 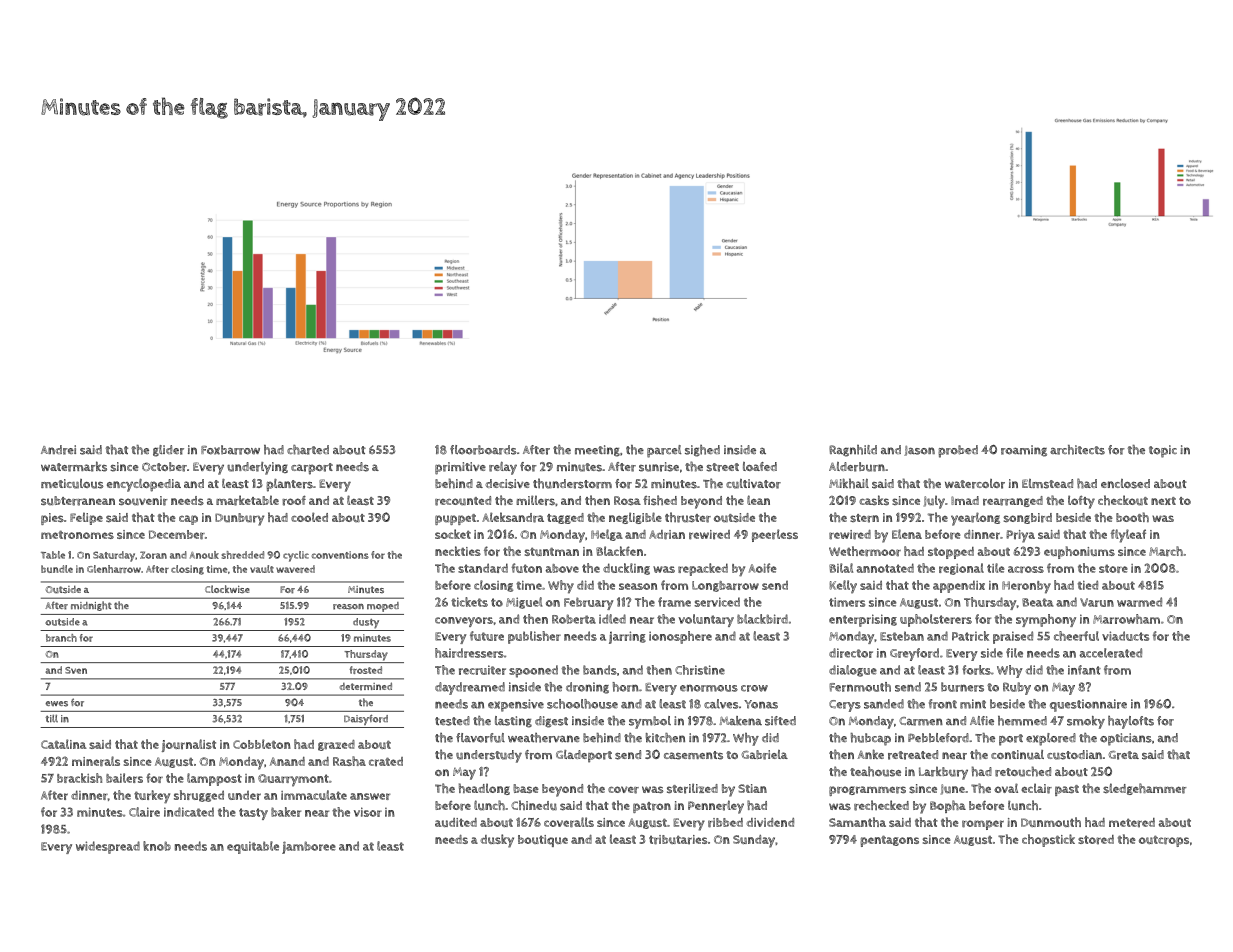 I want to click on ribbed, so click(x=725, y=823).
